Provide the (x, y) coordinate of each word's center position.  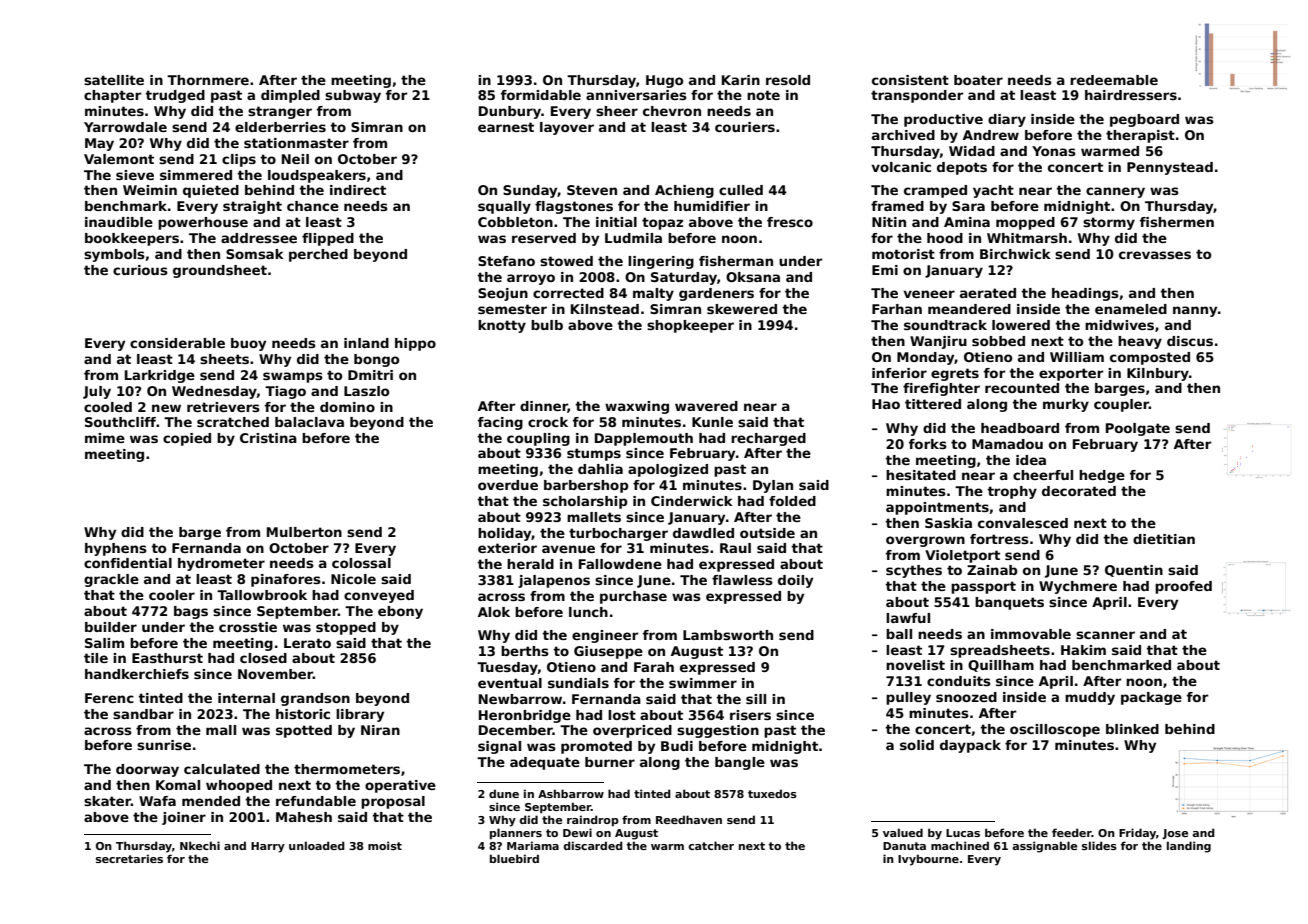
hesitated (921, 475)
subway (353, 96)
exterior (507, 548)
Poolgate (1138, 429)
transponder (917, 96)
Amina (967, 222)
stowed (566, 261)
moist (385, 845)
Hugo (664, 81)
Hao (886, 404)
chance (313, 206)
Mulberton (304, 532)
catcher (711, 845)
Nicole (353, 579)
